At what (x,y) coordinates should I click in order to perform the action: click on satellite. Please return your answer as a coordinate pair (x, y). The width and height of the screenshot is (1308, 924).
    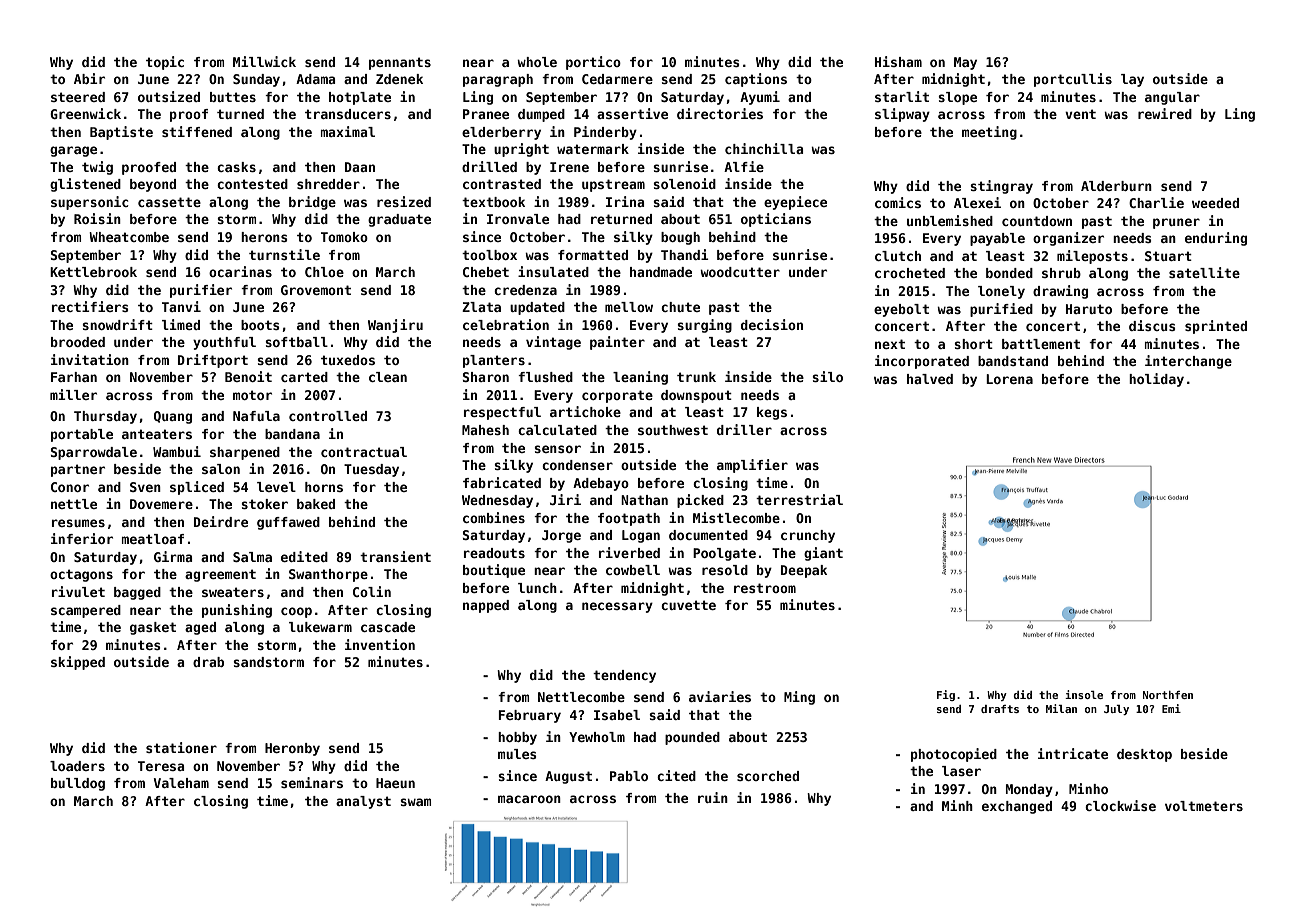
    Looking at the image, I should click on (1204, 272).
